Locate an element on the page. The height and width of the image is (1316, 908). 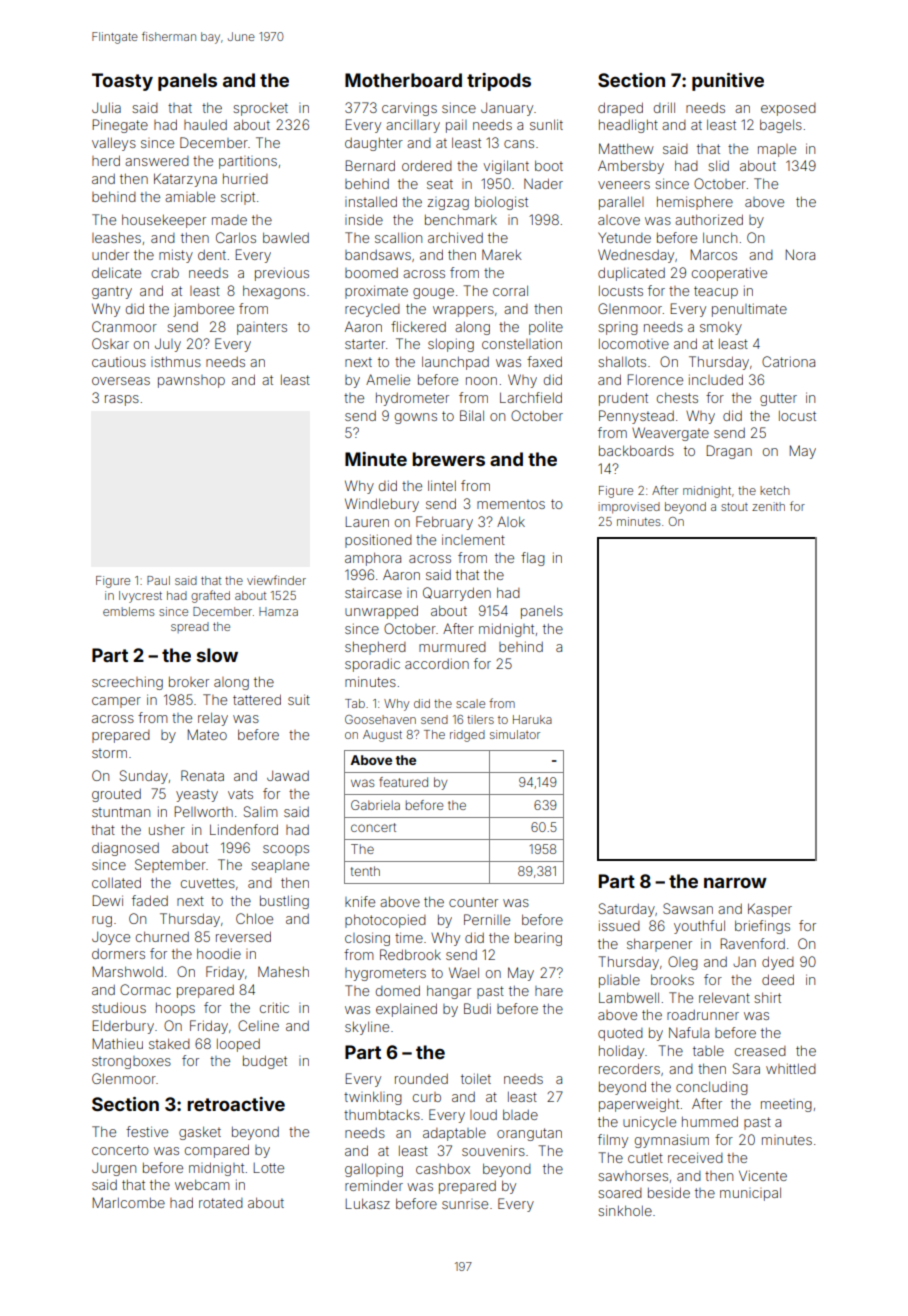
hemisphere is located at coordinates (695, 203).
